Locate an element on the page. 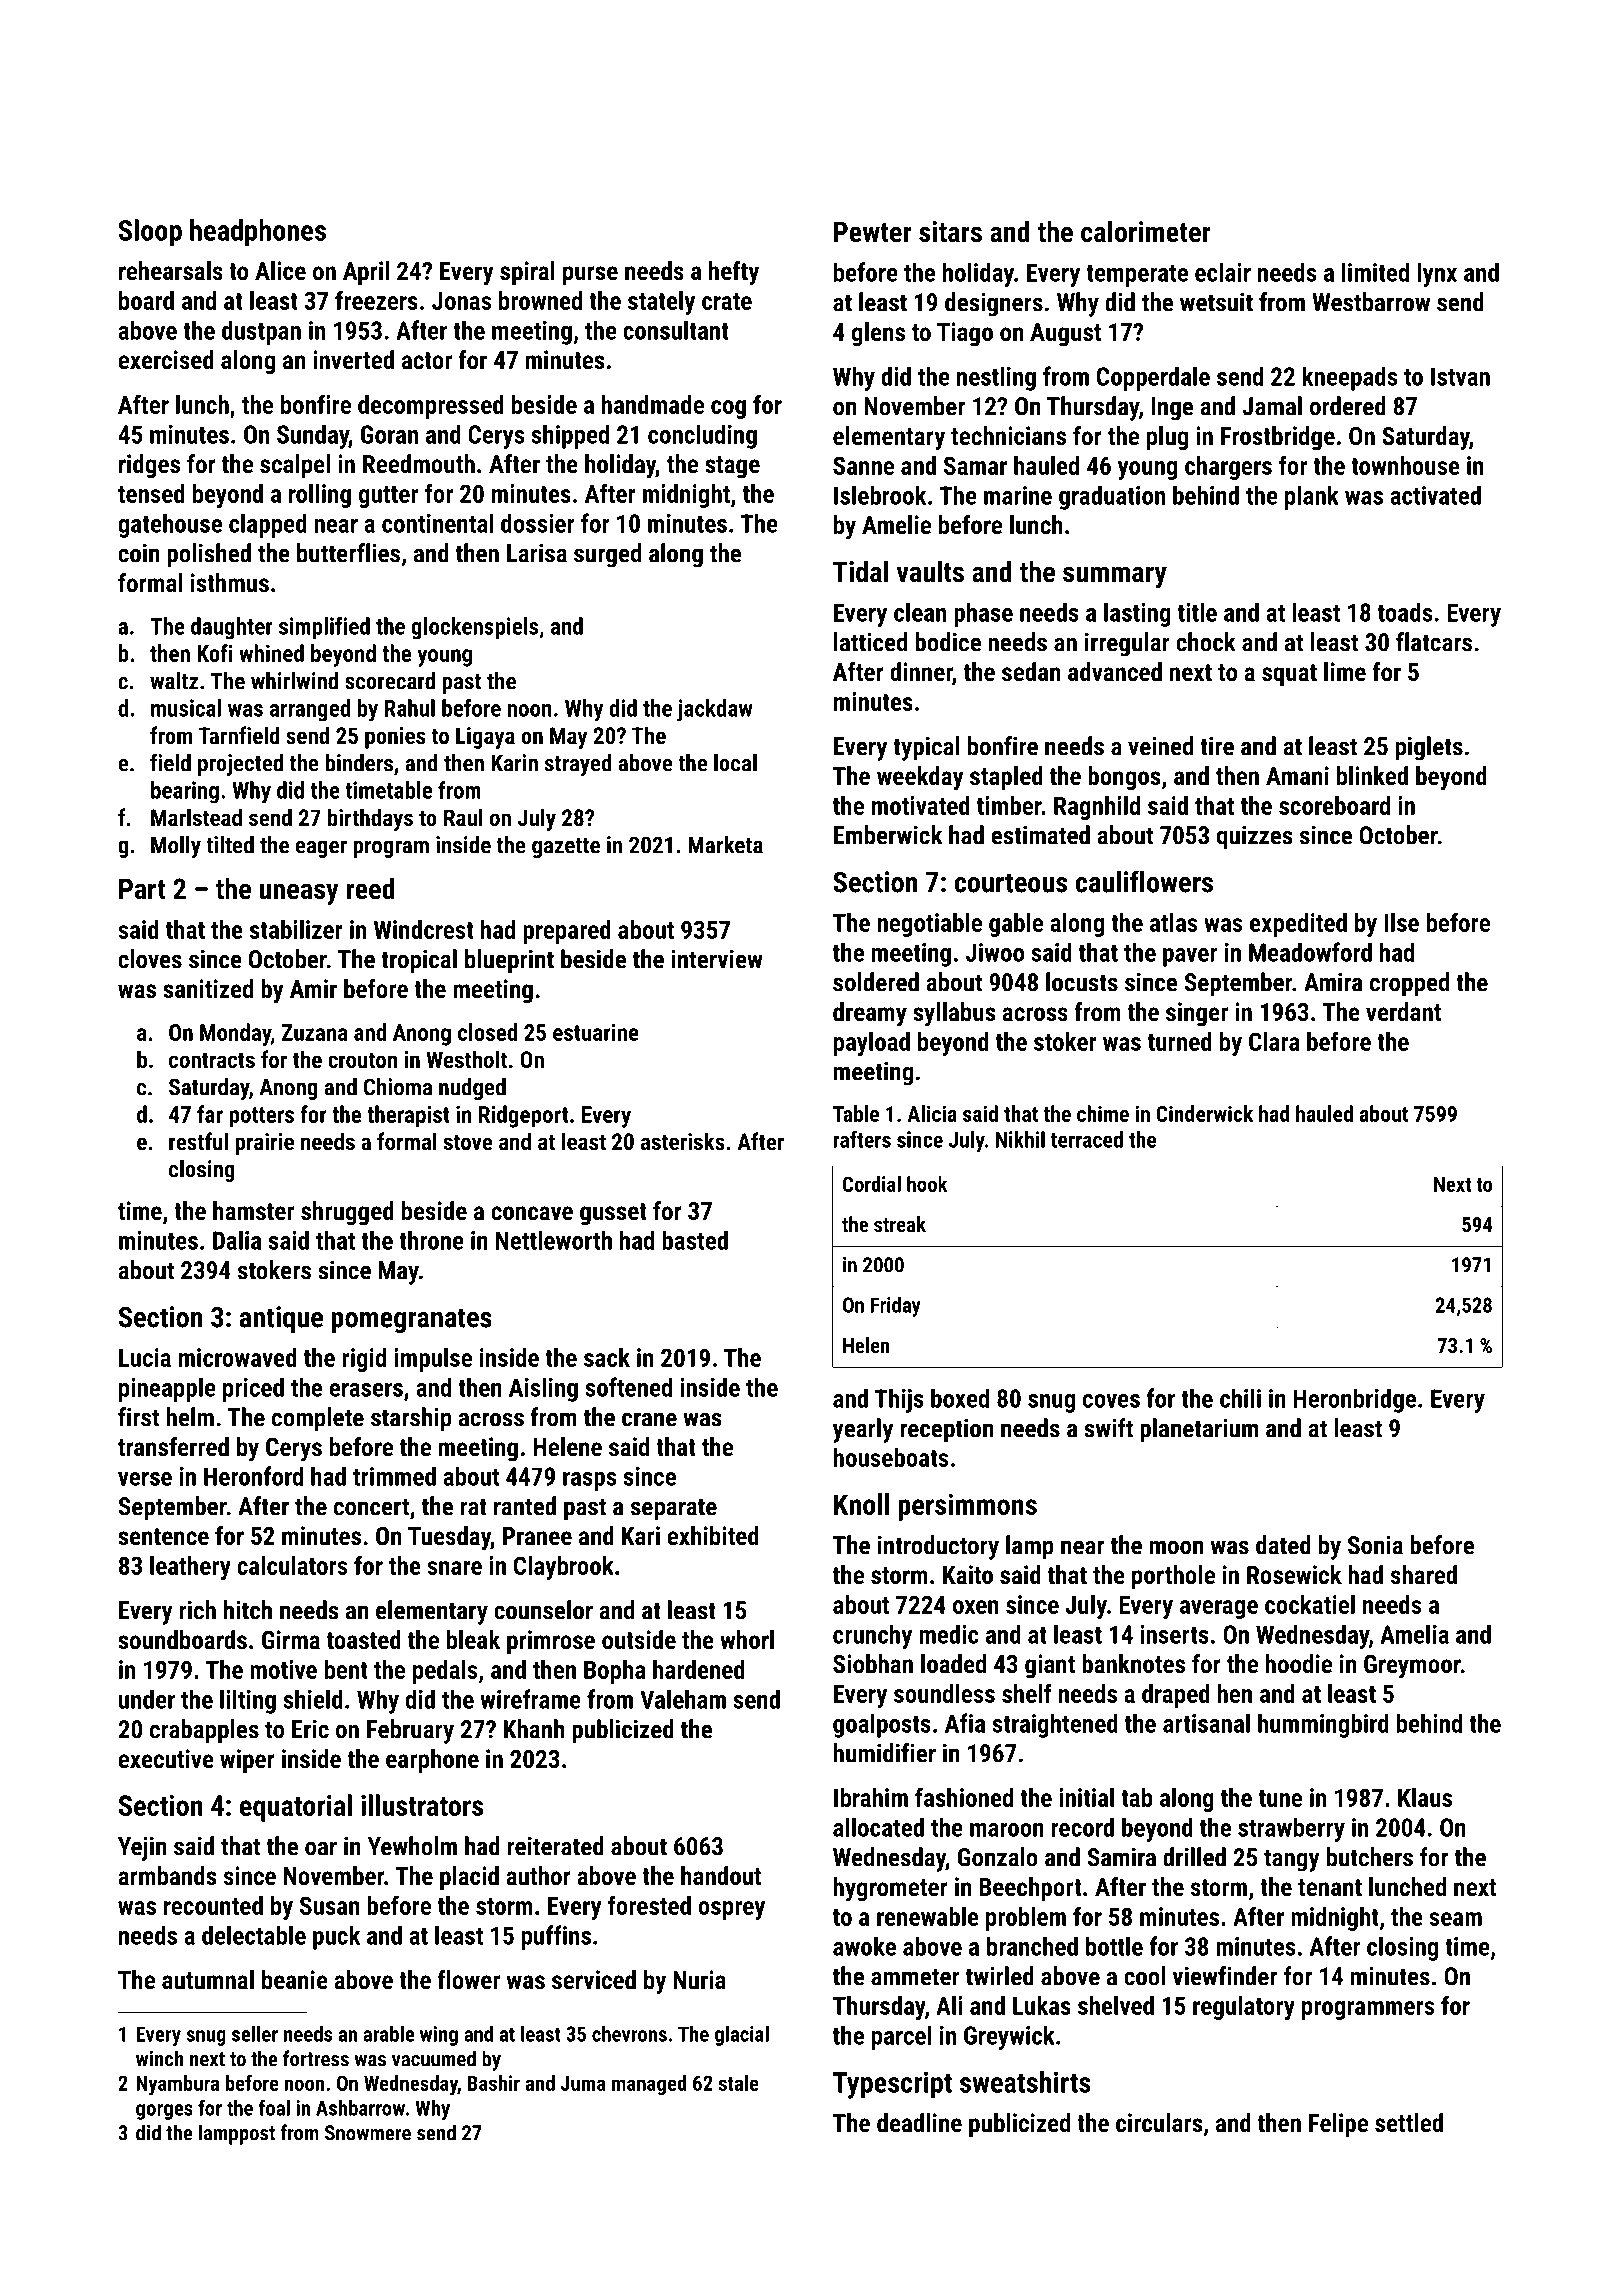 The width and height of the image is (1620, 2292). Afia is located at coordinates (965, 1723).
